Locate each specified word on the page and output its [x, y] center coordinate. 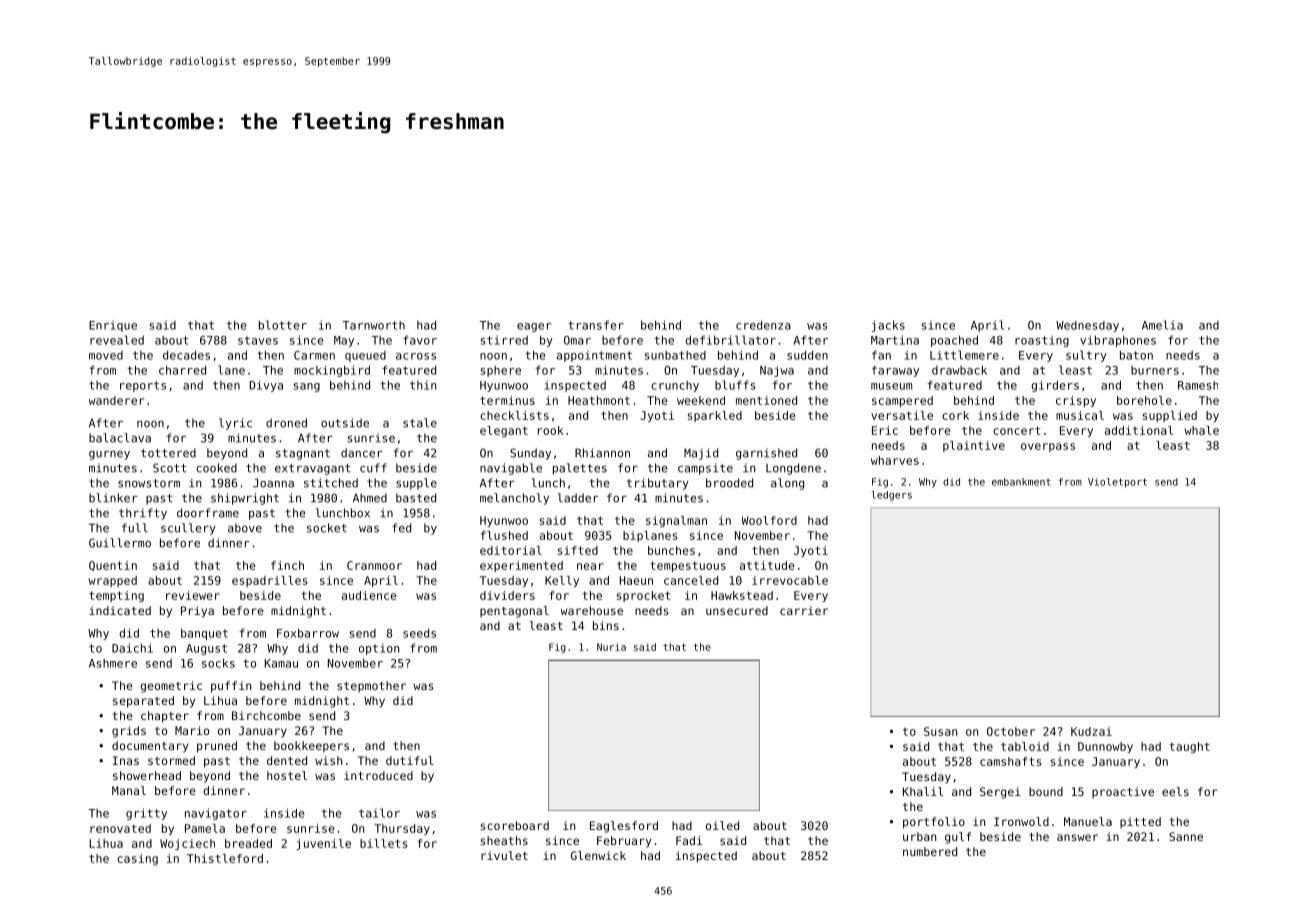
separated [143, 702]
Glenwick [598, 855]
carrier [804, 610]
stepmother [371, 687]
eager [534, 327]
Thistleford [225, 858]
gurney [109, 455]
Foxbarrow [308, 633]
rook [550, 430]
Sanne [1186, 836]
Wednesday [1087, 326]
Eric [885, 430]
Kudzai [1091, 731]
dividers [507, 595]
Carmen [314, 355]
